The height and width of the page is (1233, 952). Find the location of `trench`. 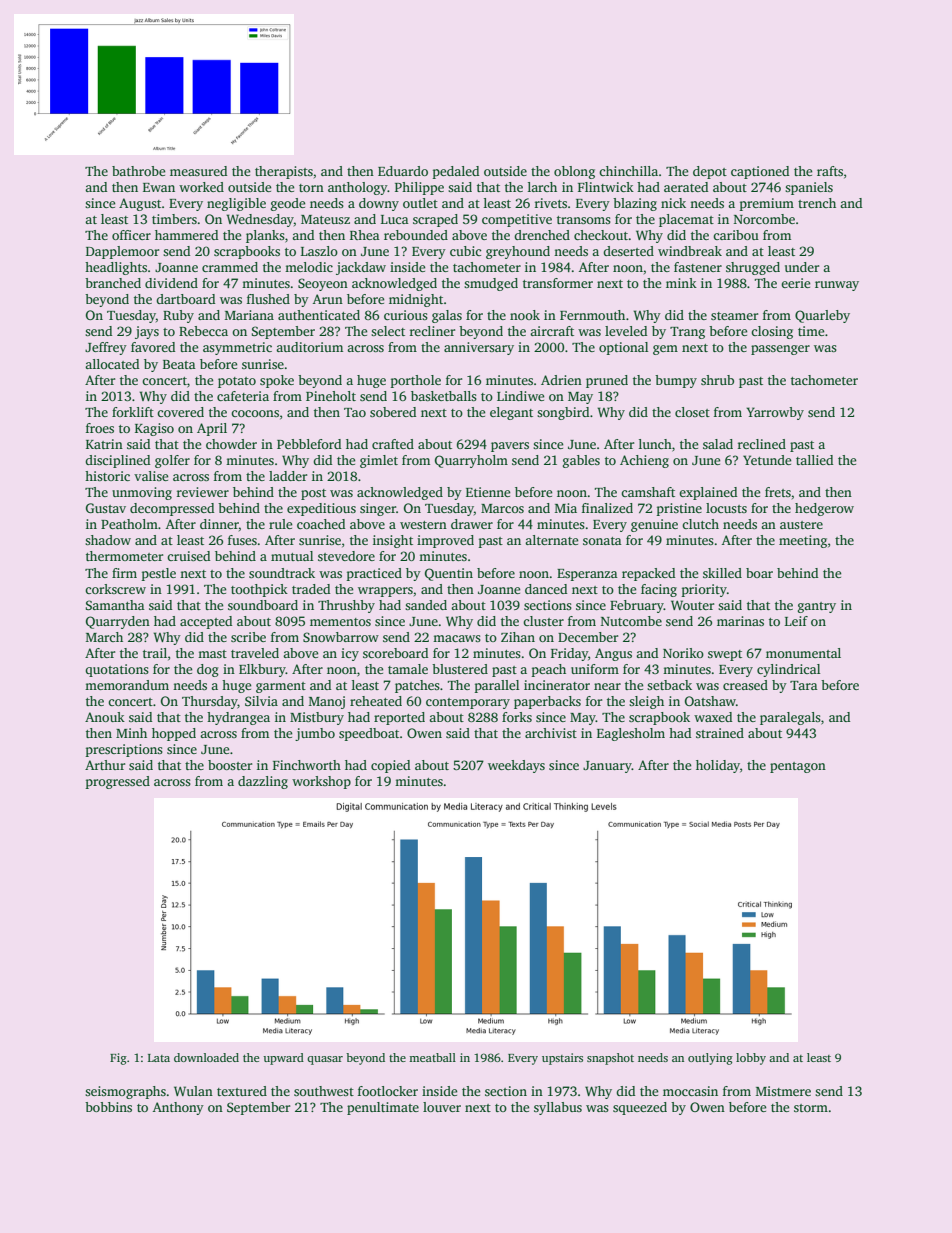

trench is located at coordinates (817, 203).
